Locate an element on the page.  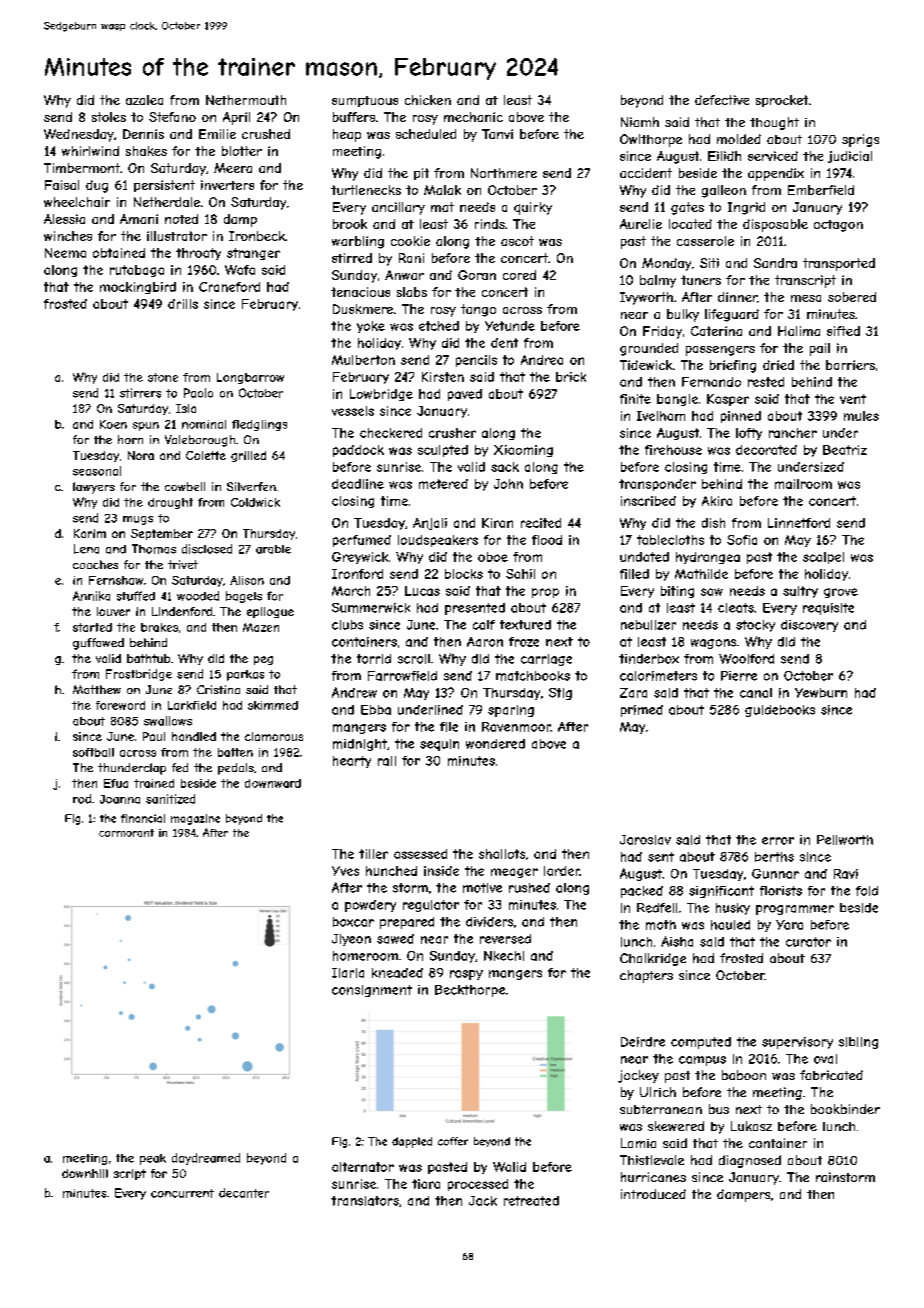
concurrent is located at coordinates (182, 1193).
